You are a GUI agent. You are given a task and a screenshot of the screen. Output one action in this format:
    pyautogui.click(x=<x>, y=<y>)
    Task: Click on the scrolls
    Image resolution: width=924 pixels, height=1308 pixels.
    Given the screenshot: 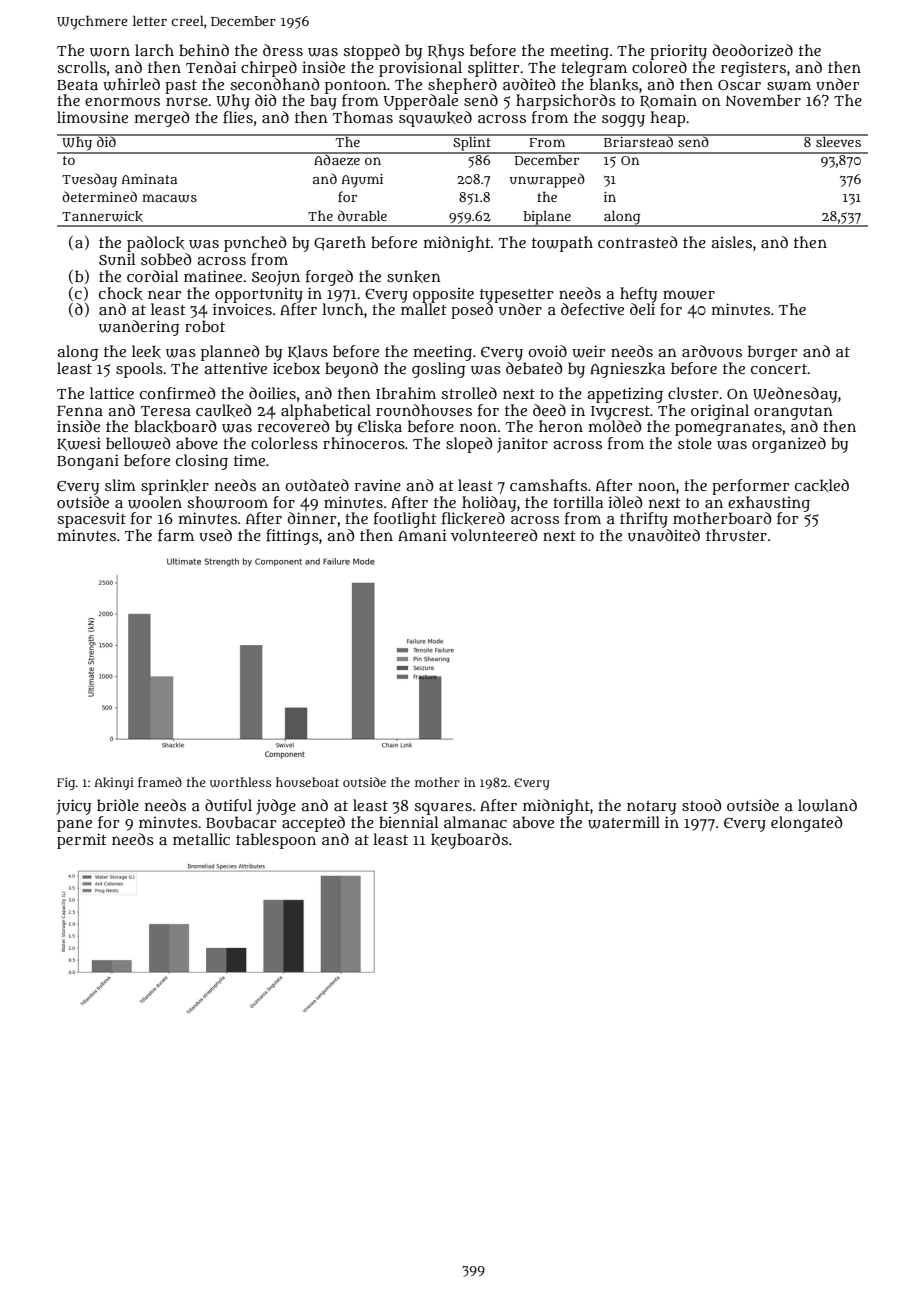 What is the action you would take?
    pyautogui.click(x=81, y=67)
